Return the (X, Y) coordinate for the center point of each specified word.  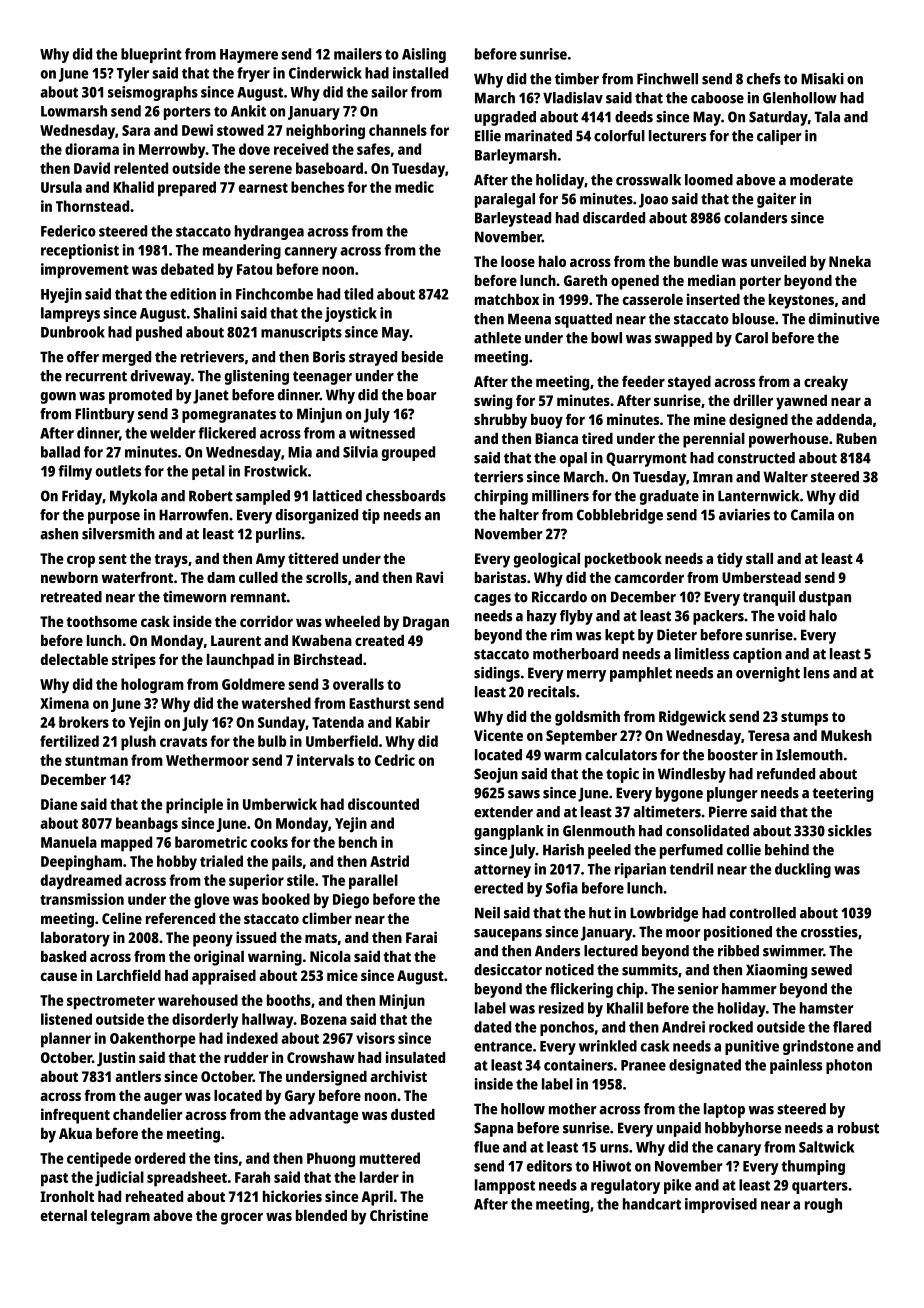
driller (753, 400)
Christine (399, 1215)
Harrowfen (193, 515)
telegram (120, 1217)
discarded (614, 218)
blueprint (151, 55)
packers (718, 617)
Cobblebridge (620, 516)
